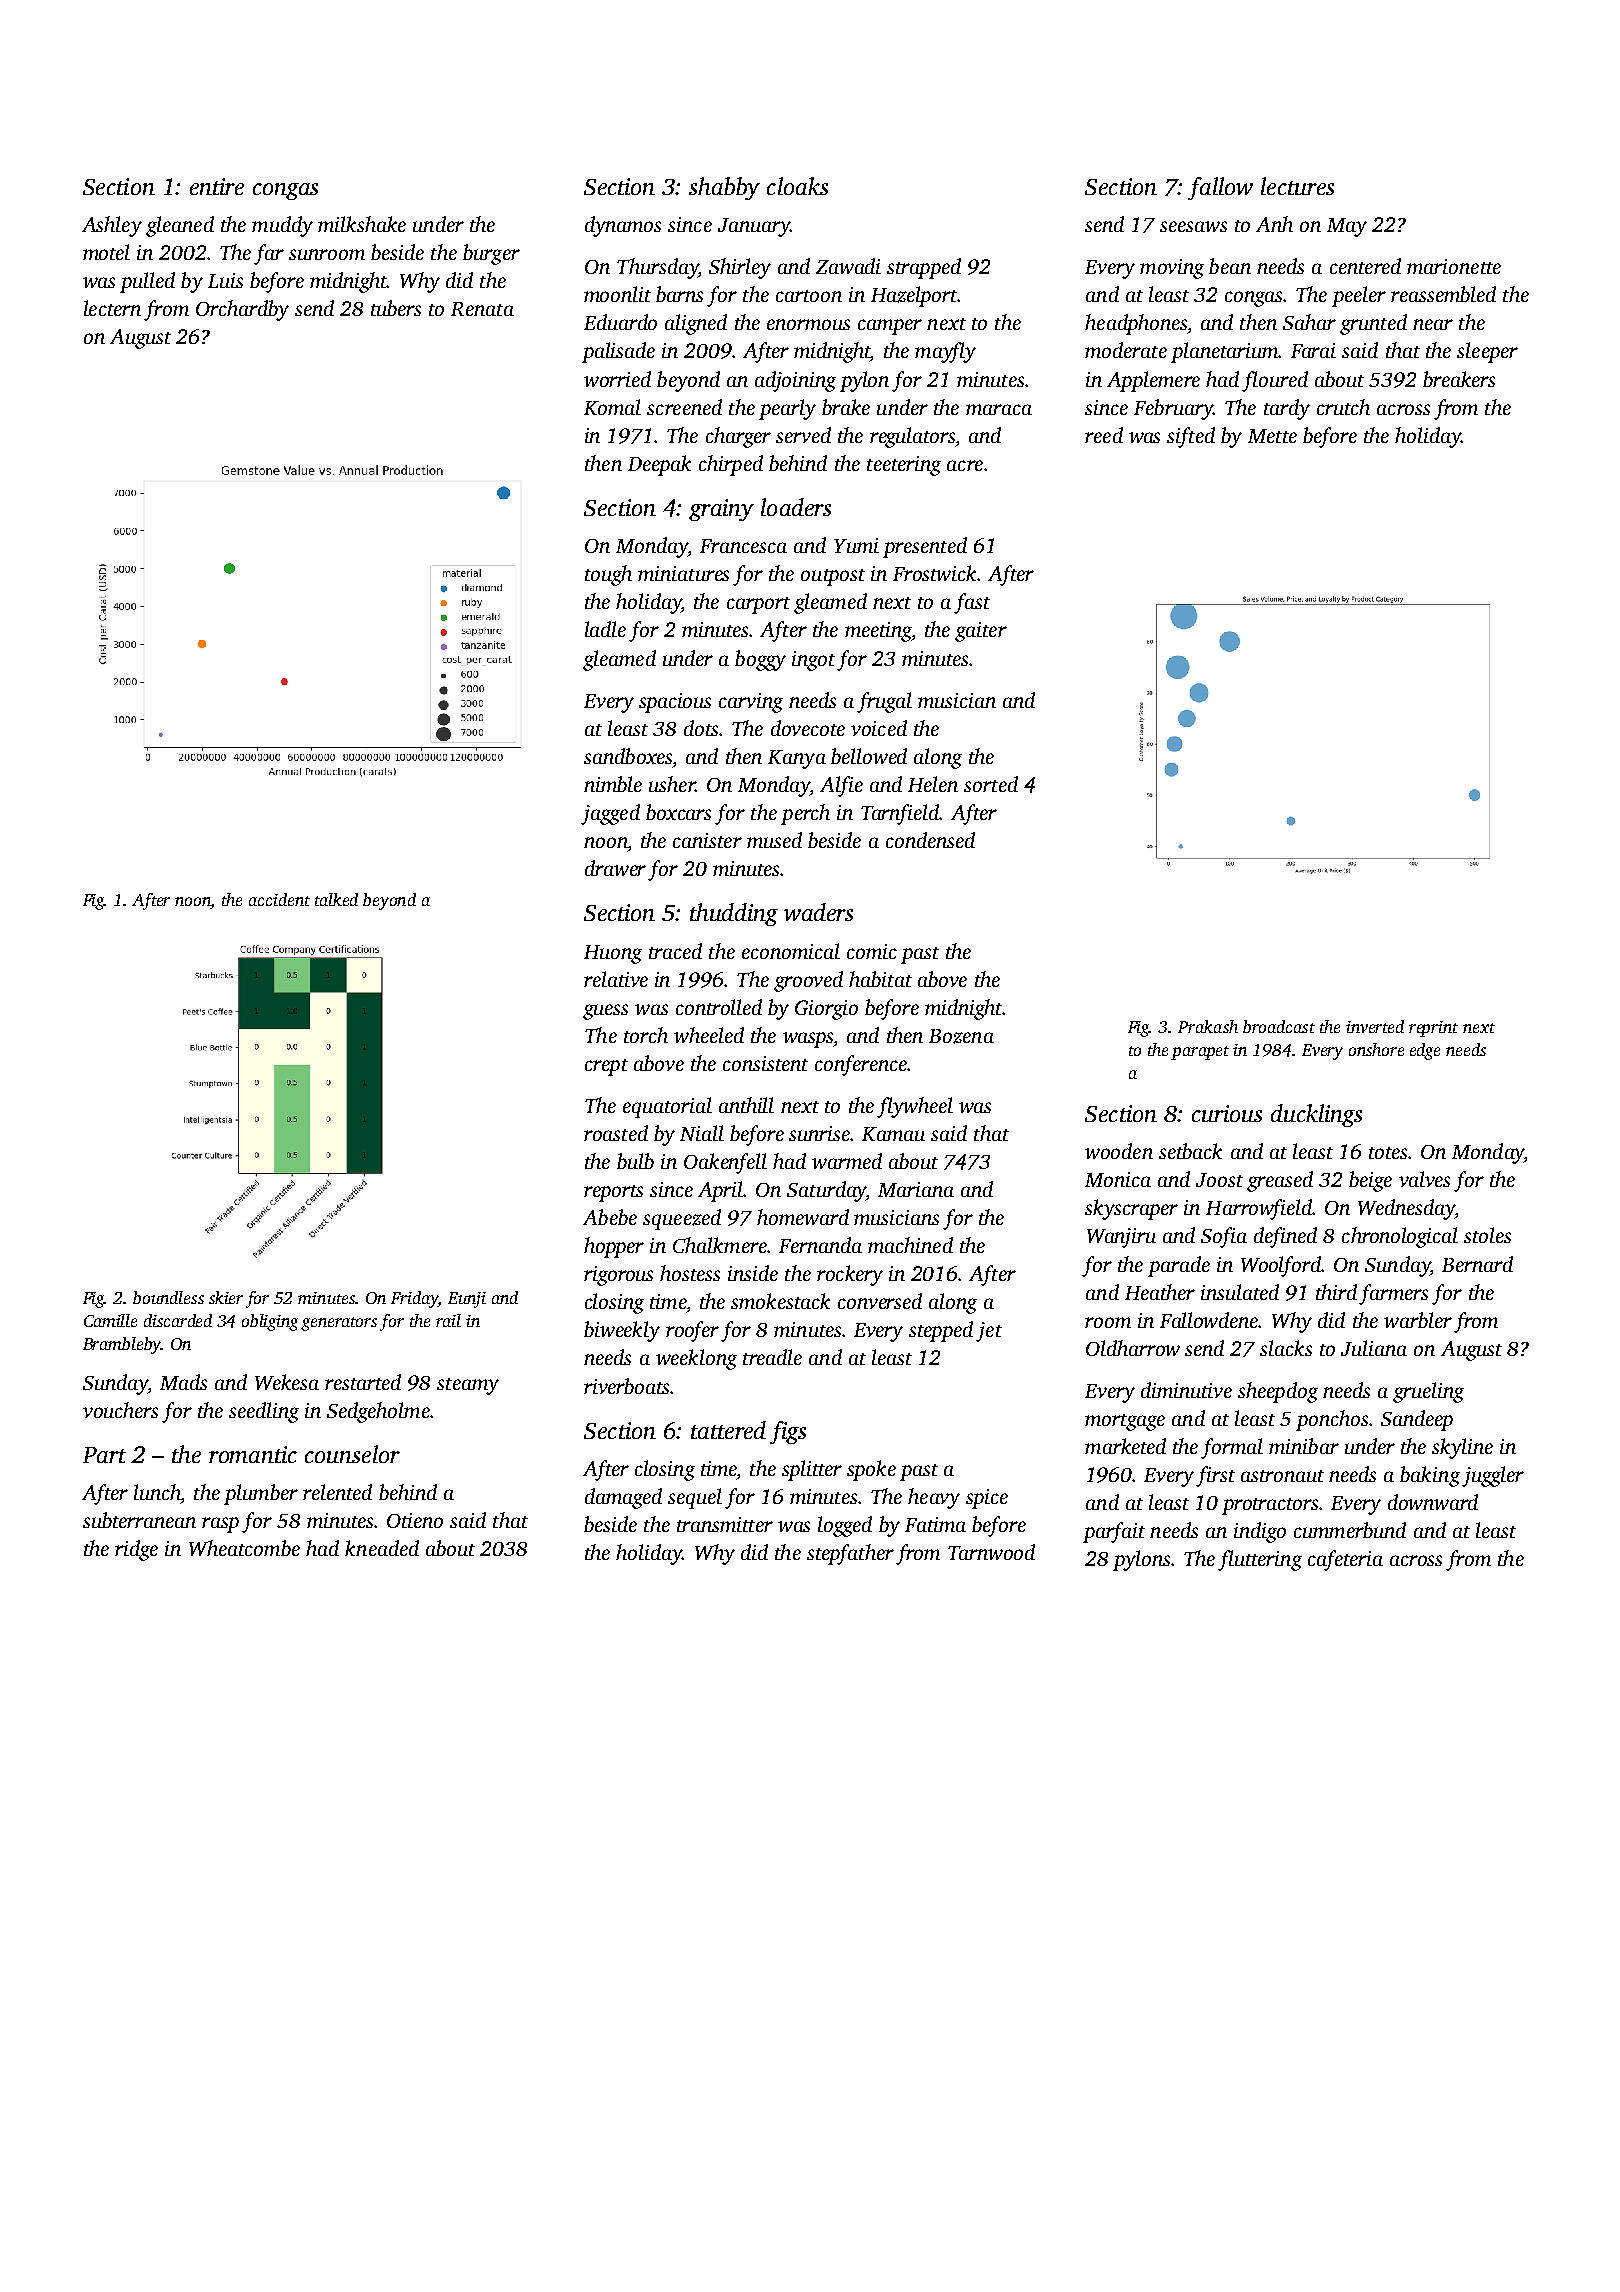 The width and height of the document is (1620, 2292). What do you see at coordinates (279, 899) in the document?
I see `accident` at bounding box center [279, 899].
